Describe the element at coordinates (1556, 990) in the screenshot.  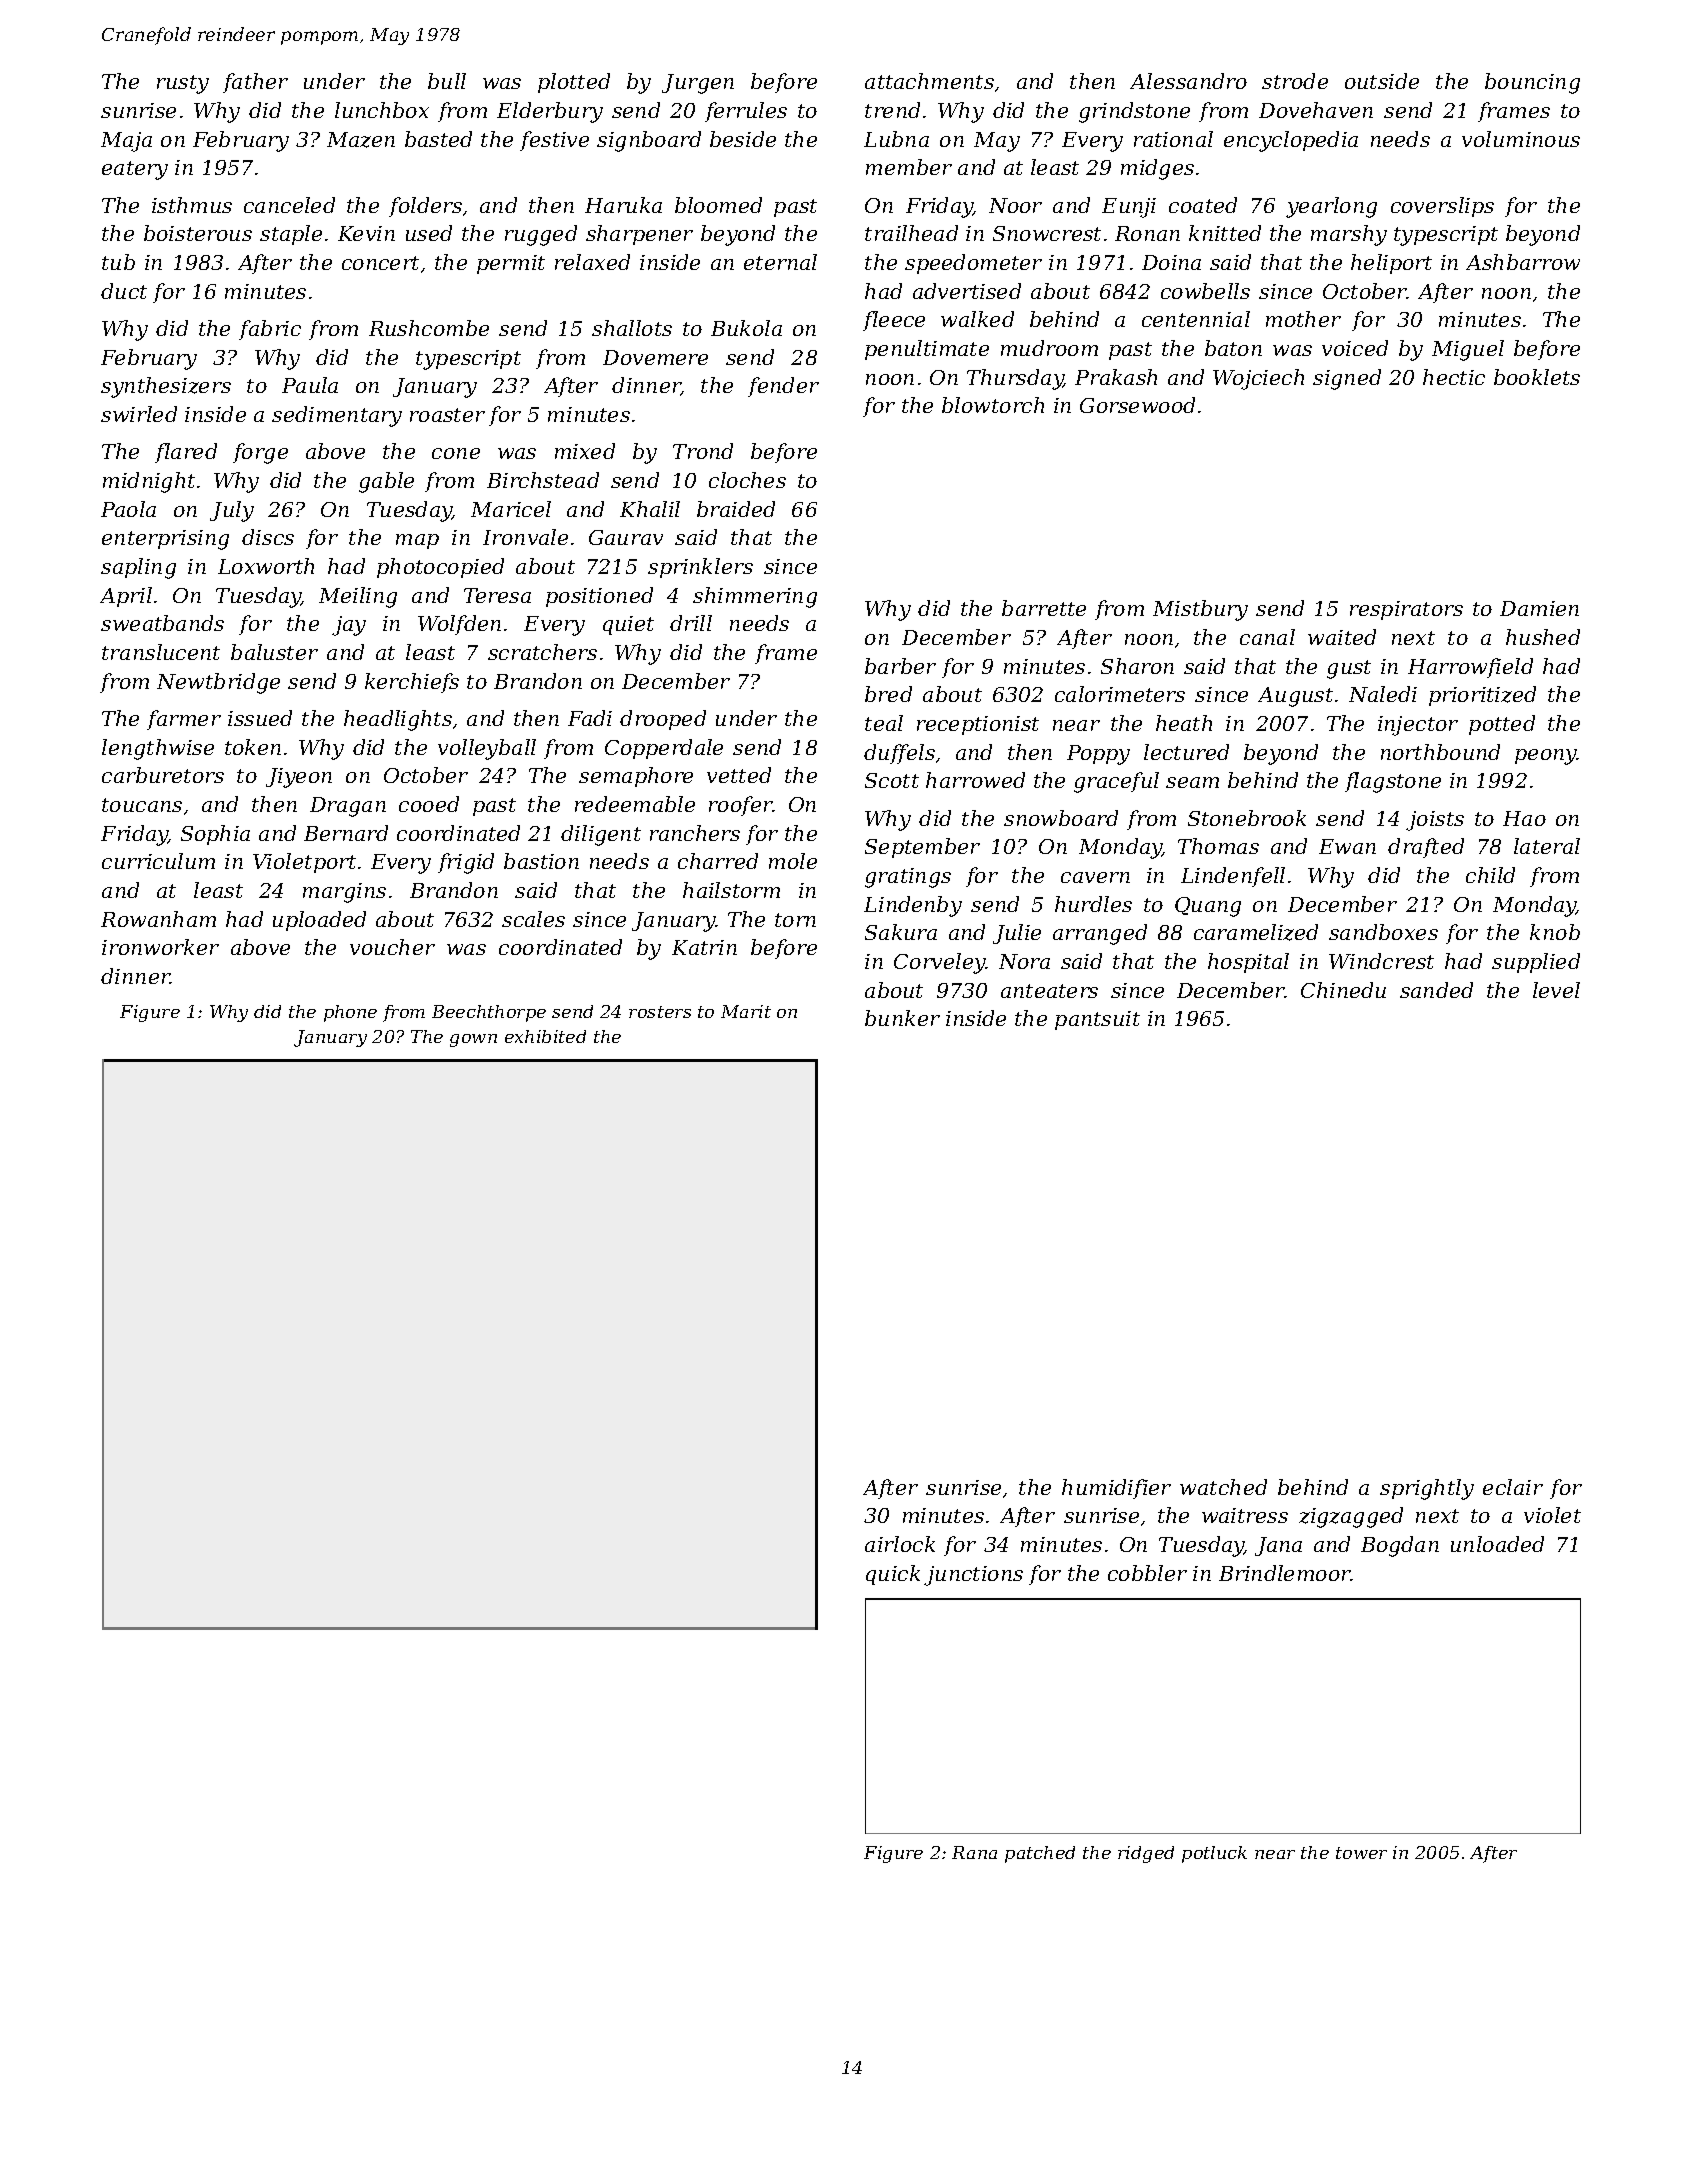
I see `level` at that location.
